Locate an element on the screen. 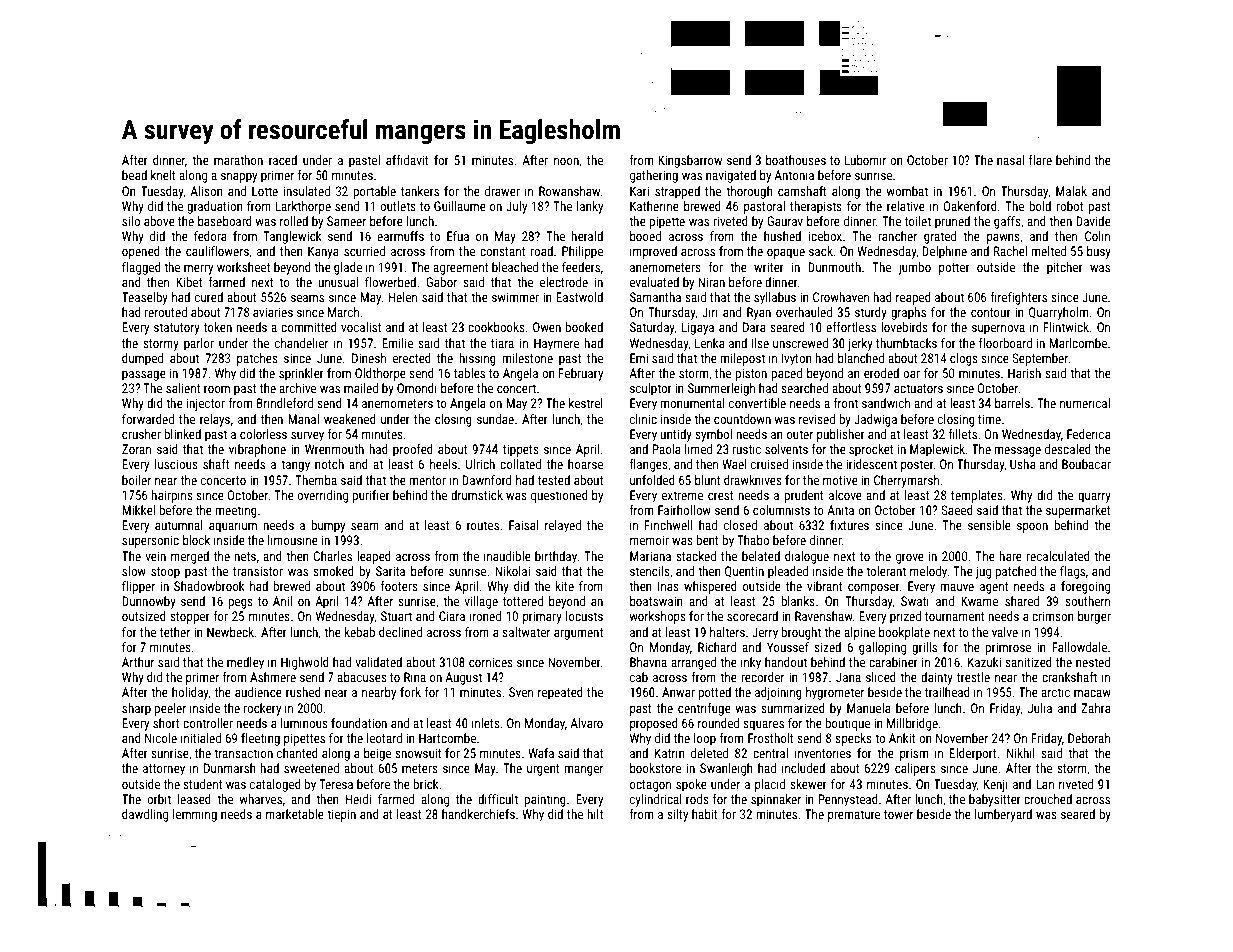  Eastwold is located at coordinates (579, 297).
